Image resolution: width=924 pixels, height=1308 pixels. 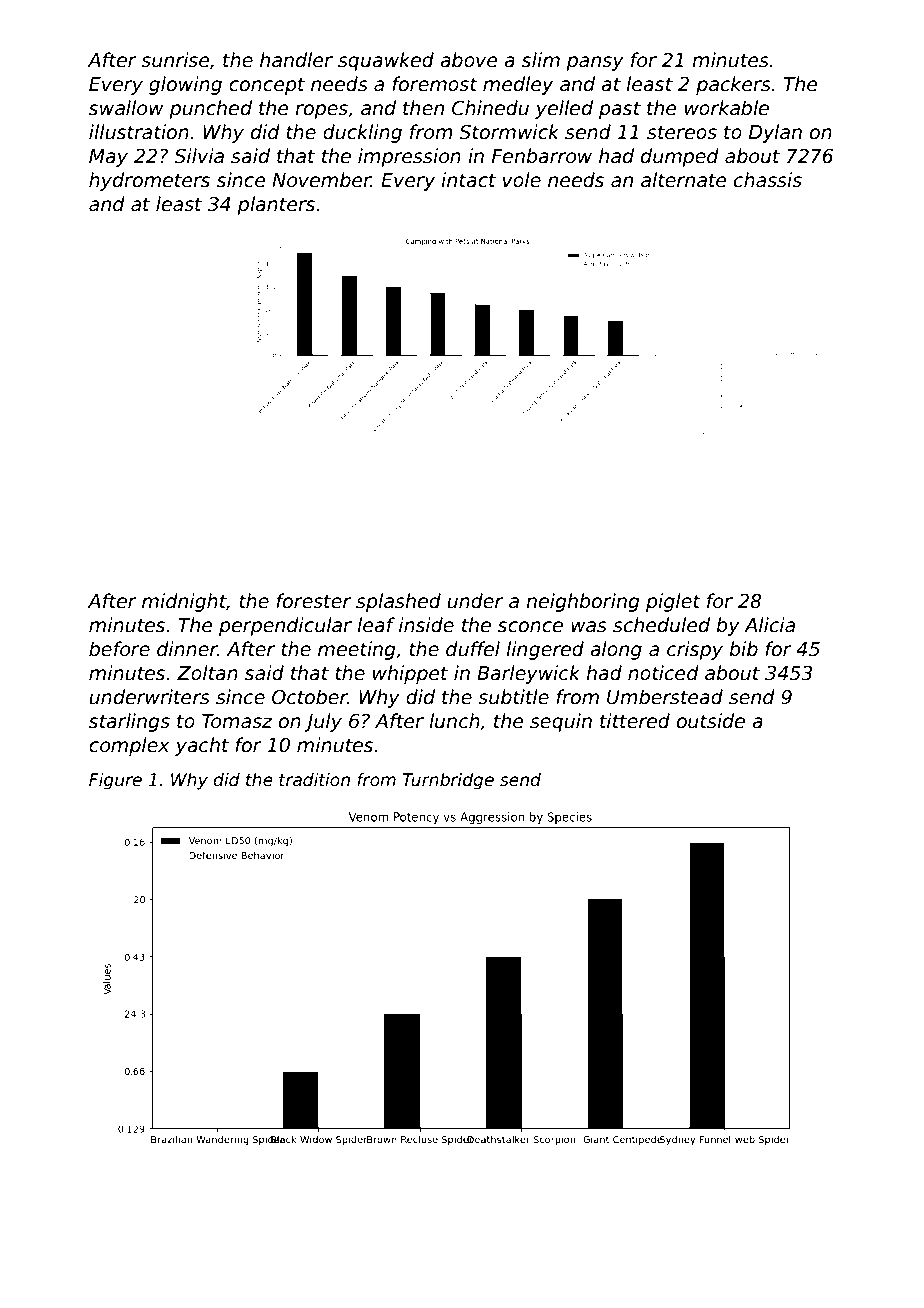 What do you see at coordinates (769, 625) in the document?
I see `Alicia` at bounding box center [769, 625].
